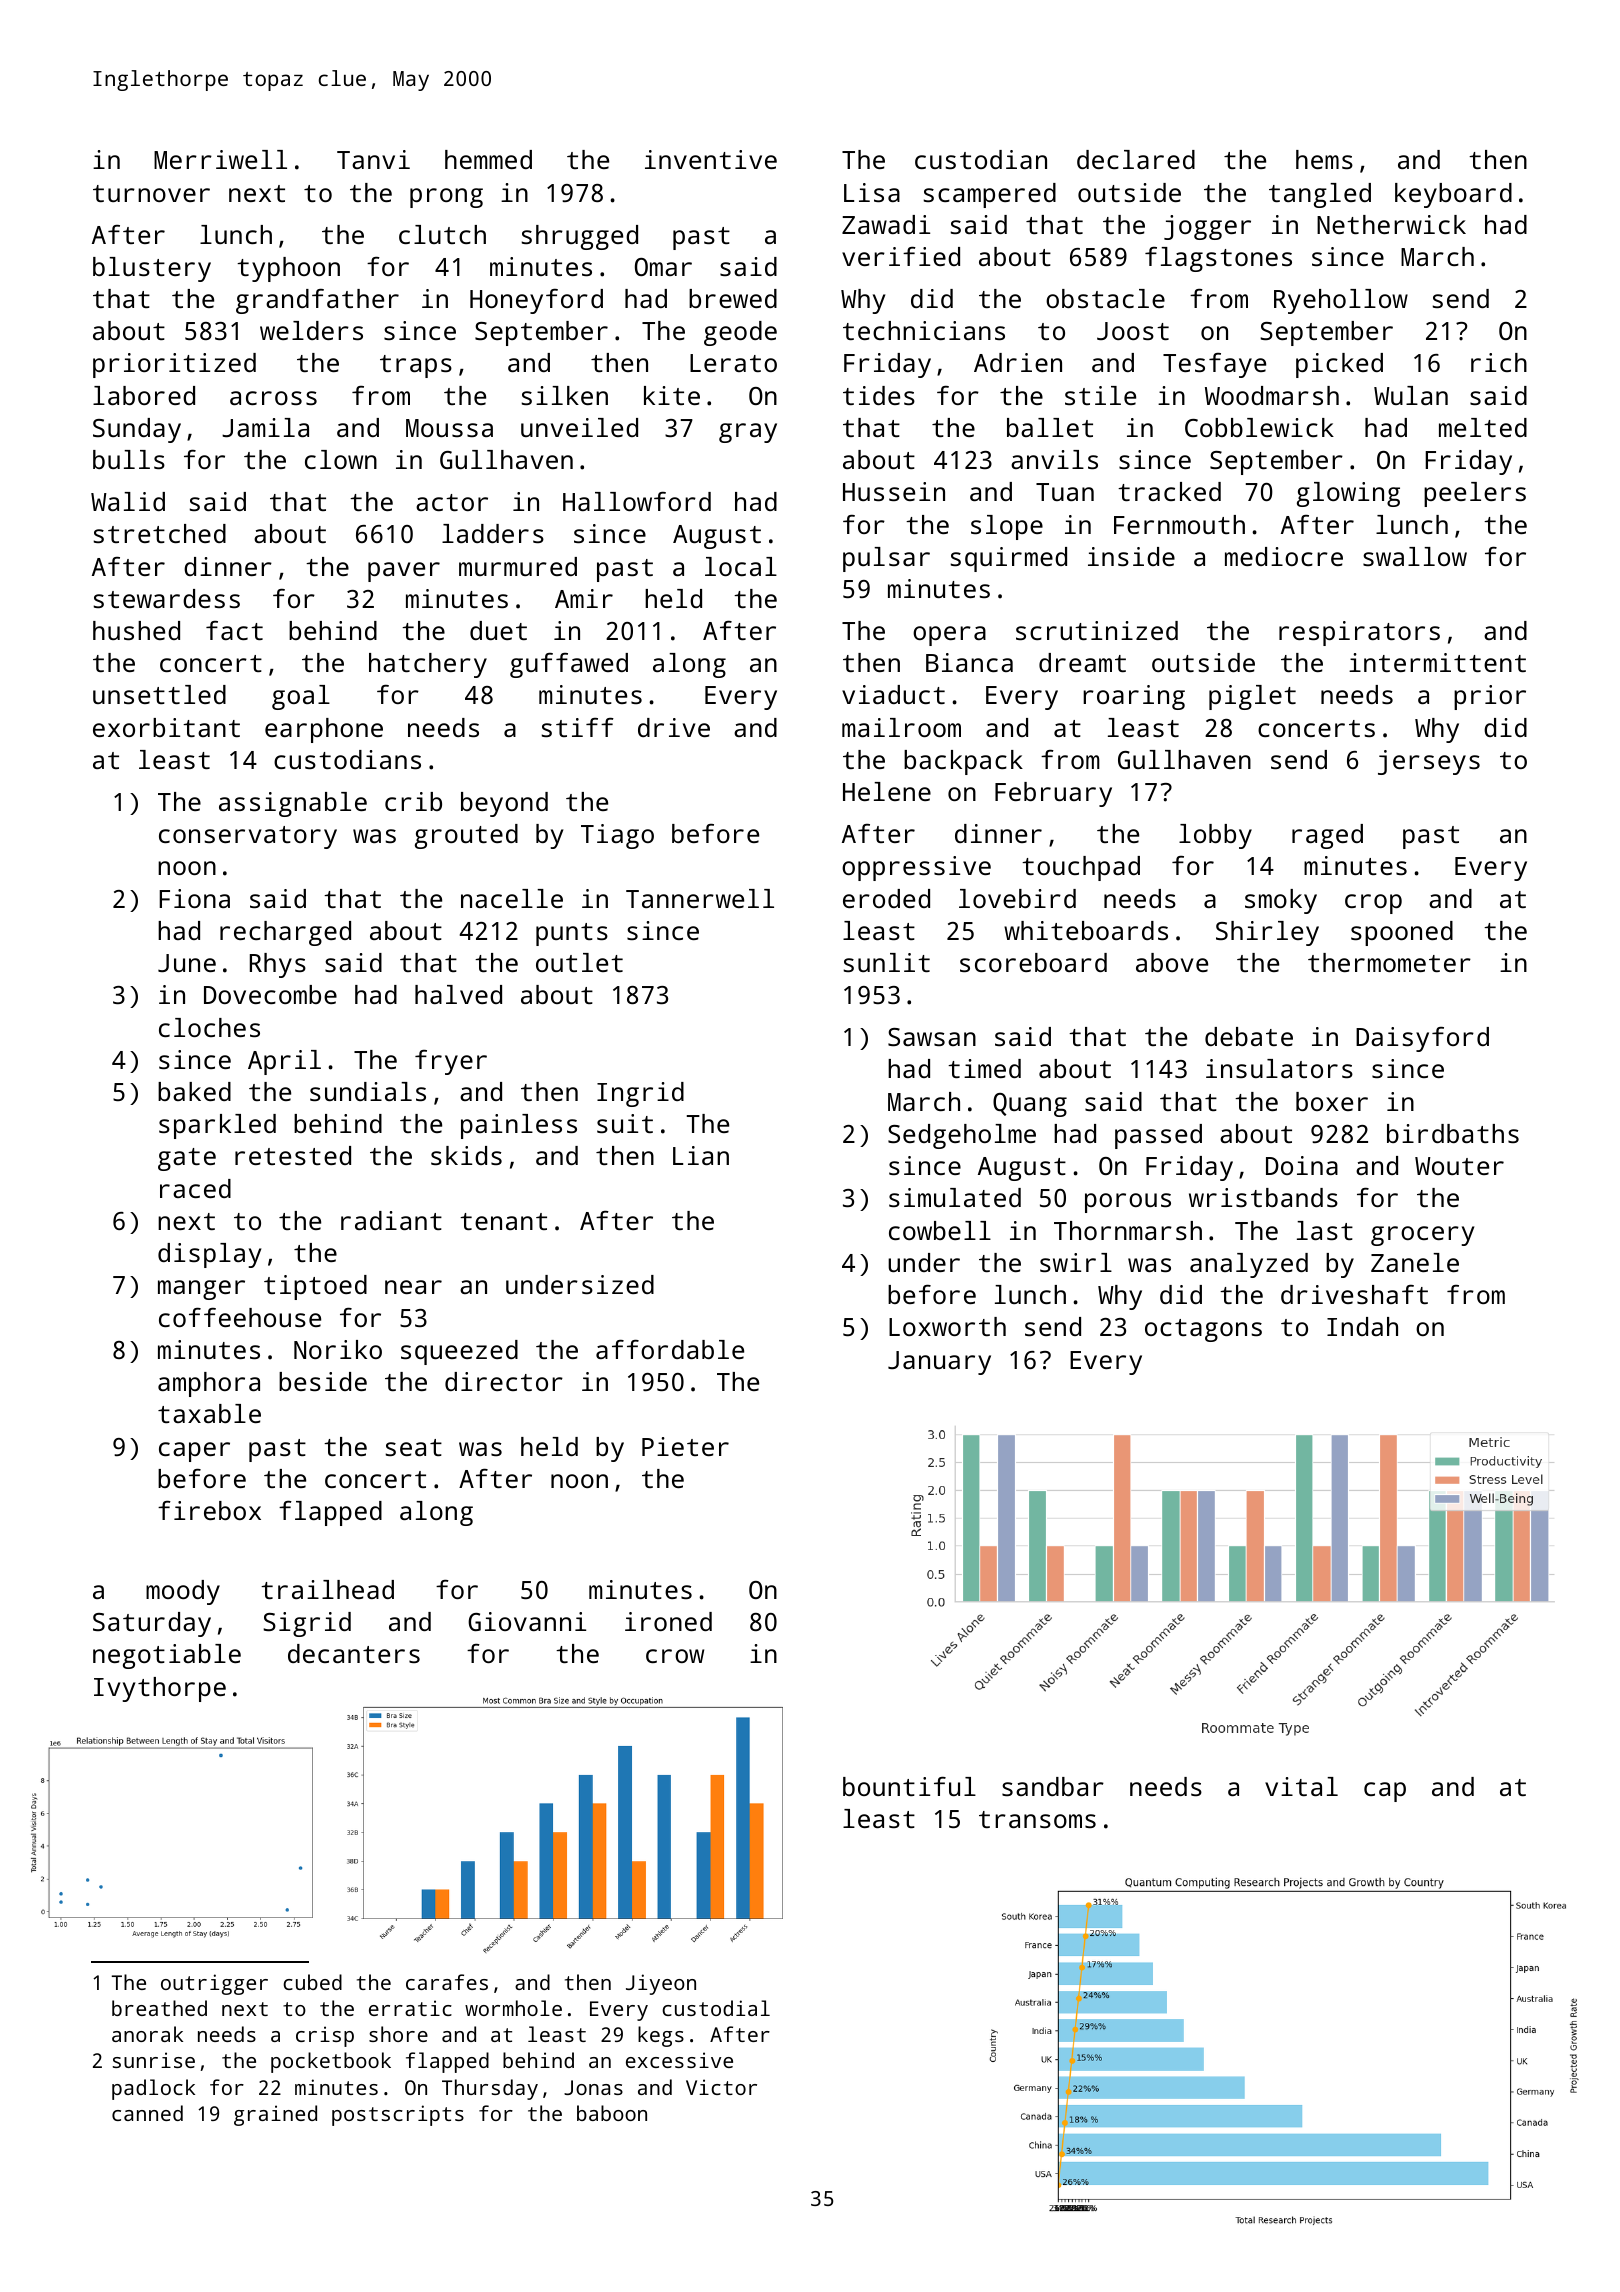 Image resolution: width=1620 pixels, height=2292 pixels. What do you see at coordinates (288, 269) in the page?
I see `typhoon` at bounding box center [288, 269].
